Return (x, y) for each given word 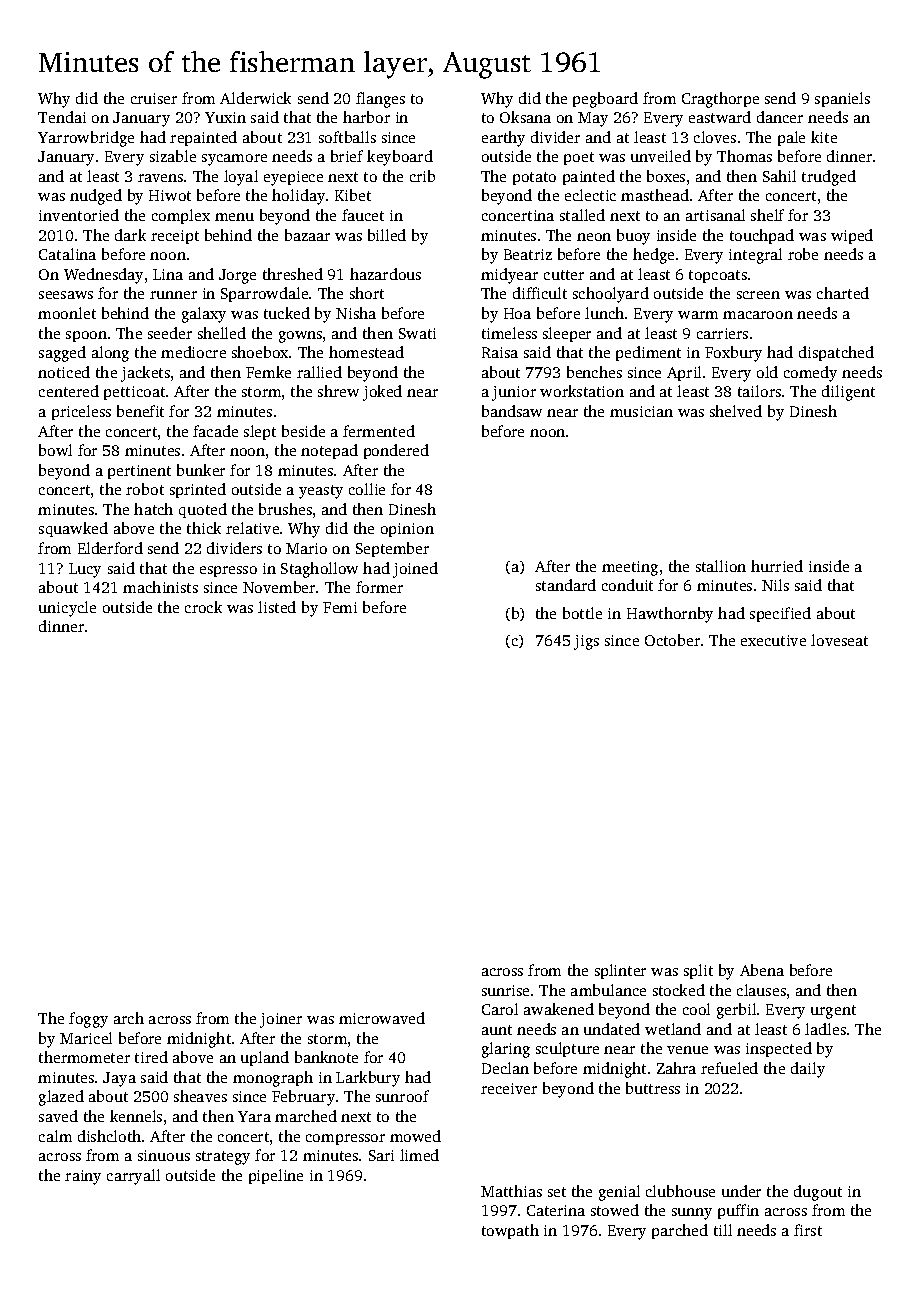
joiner (281, 1020)
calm (55, 1136)
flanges (380, 100)
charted (843, 293)
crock (203, 607)
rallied (319, 372)
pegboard (605, 100)
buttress (653, 1088)
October (672, 640)
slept (260, 432)
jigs (586, 642)
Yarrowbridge (86, 139)
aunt (497, 1030)
